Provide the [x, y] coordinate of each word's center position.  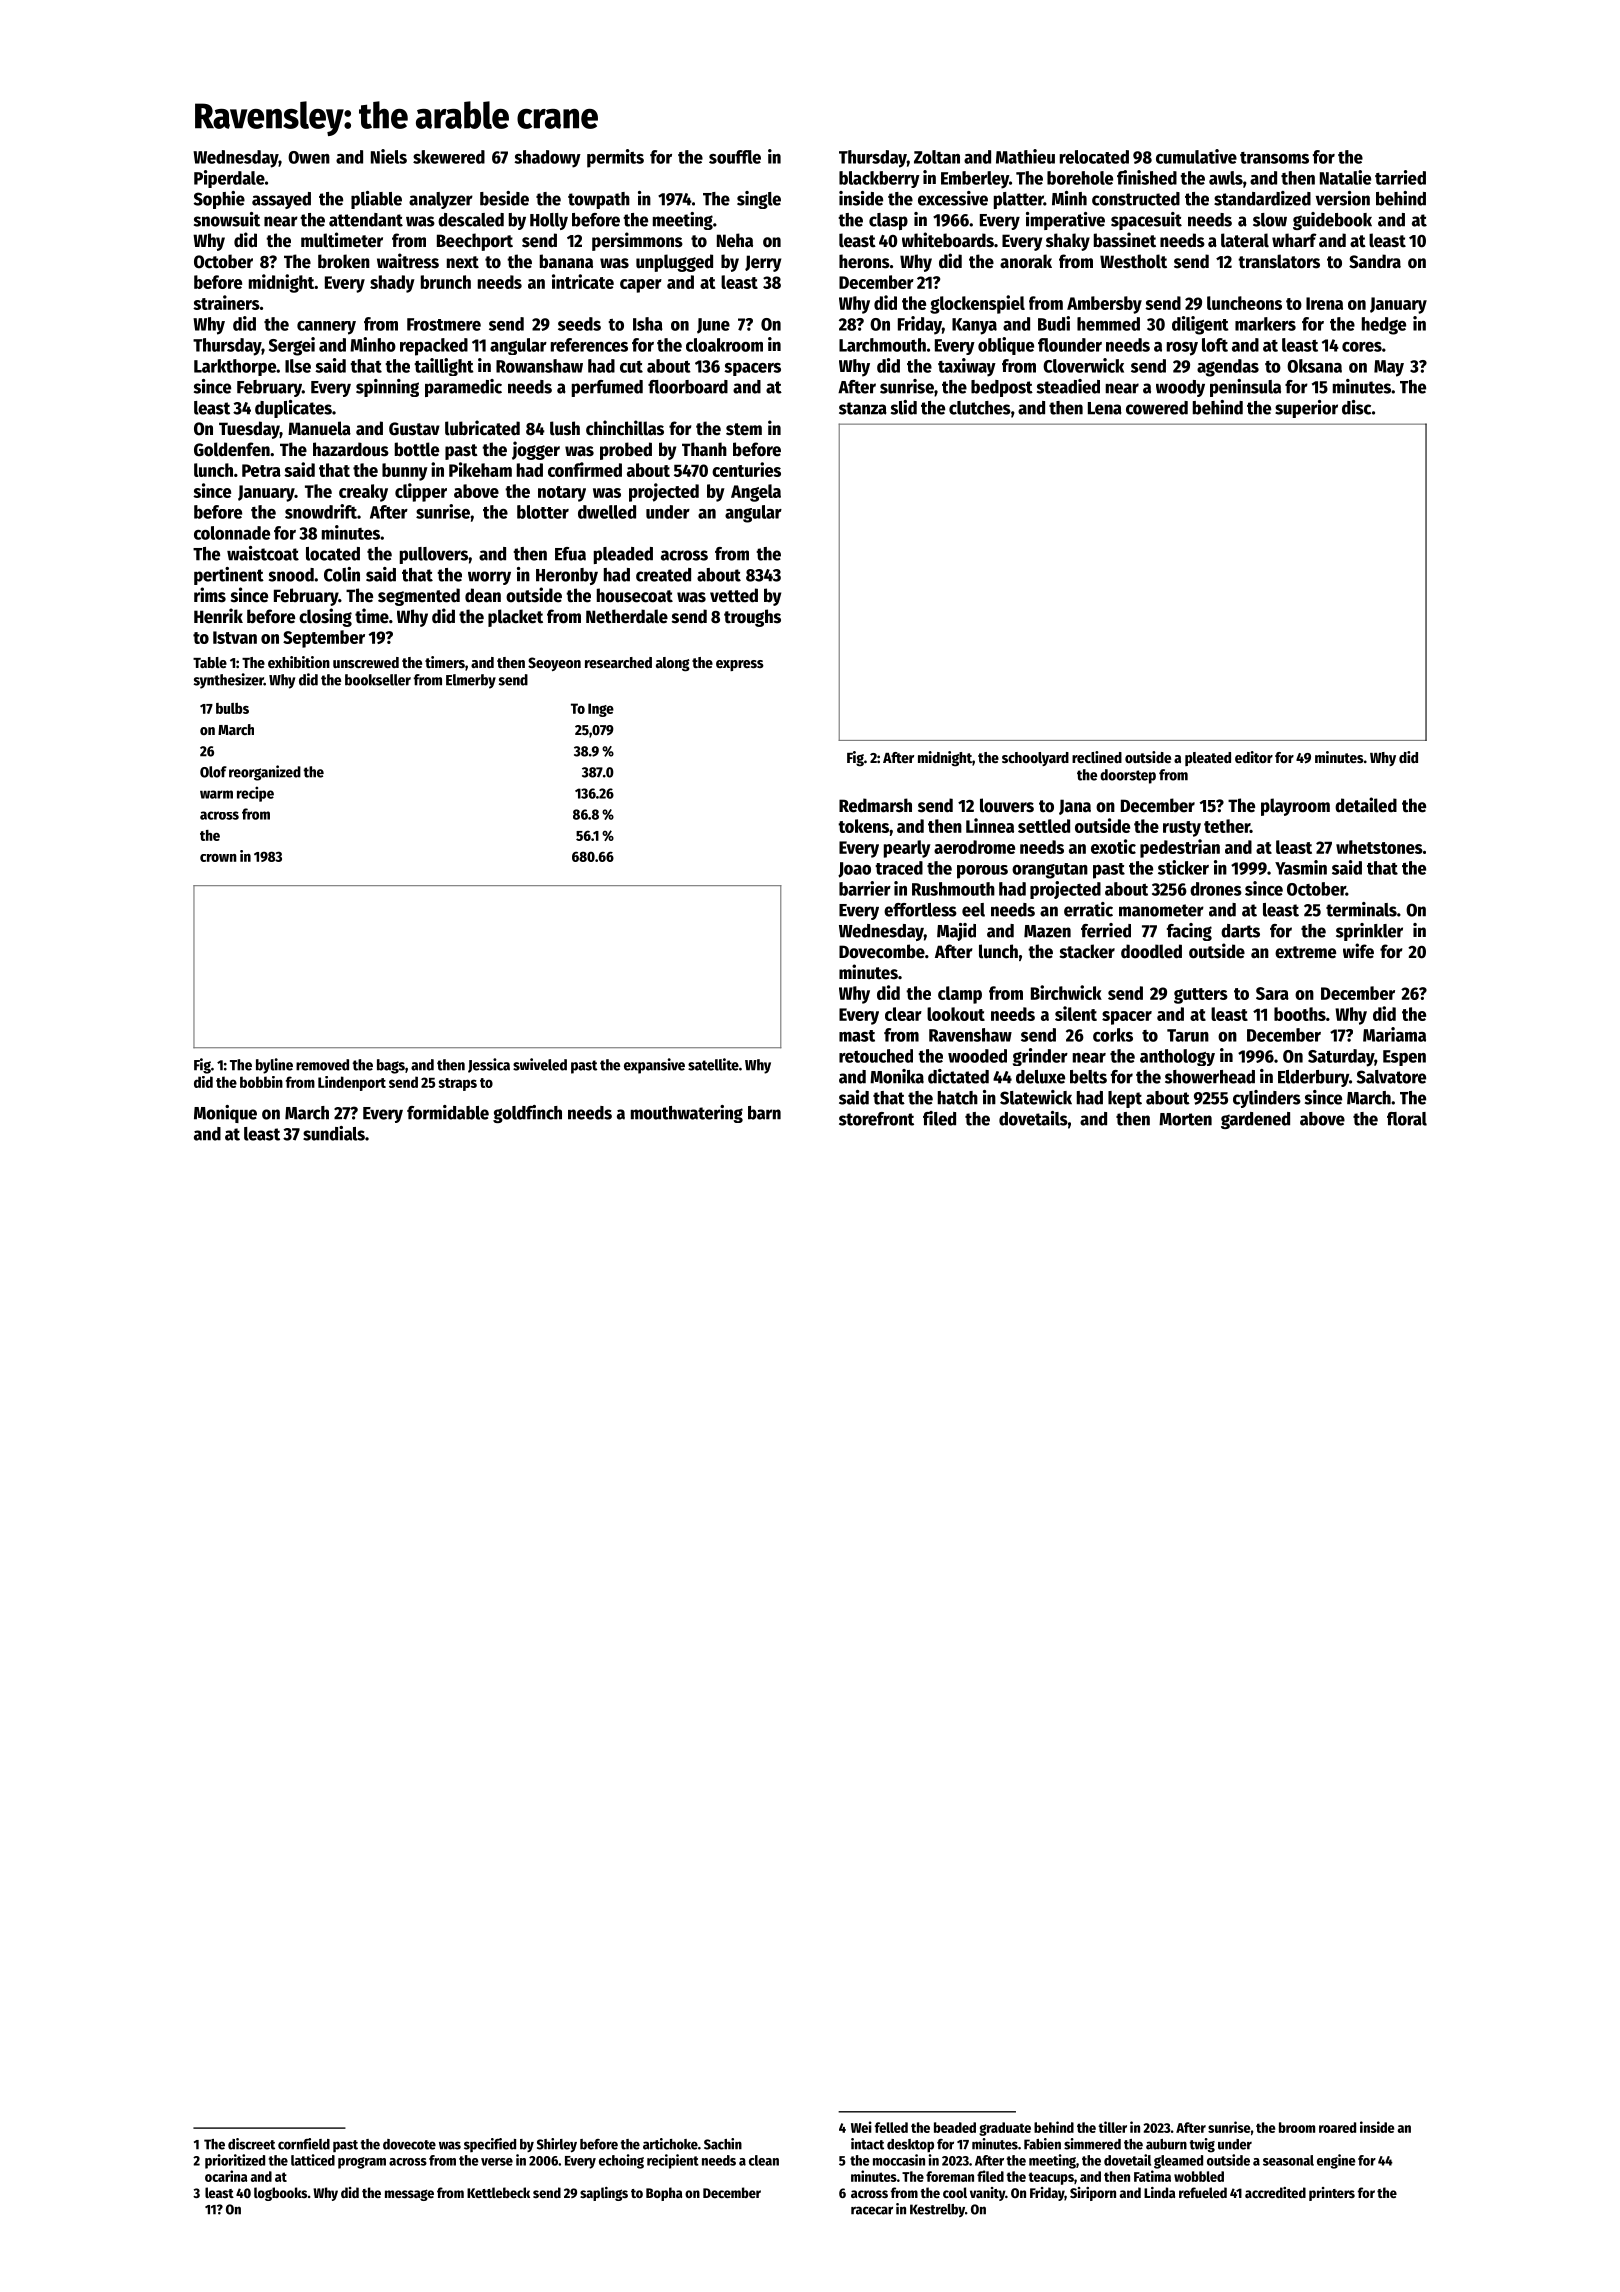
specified [490, 2145]
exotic [1113, 846]
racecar [872, 2210]
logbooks [280, 2194]
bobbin [261, 1082]
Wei [861, 2127]
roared [1337, 2127]
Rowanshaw [539, 366]
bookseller [378, 680]
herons [864, 261]
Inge [601, 710]
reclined [1097, 757]
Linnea [990, 825]
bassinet [1125, 240]
